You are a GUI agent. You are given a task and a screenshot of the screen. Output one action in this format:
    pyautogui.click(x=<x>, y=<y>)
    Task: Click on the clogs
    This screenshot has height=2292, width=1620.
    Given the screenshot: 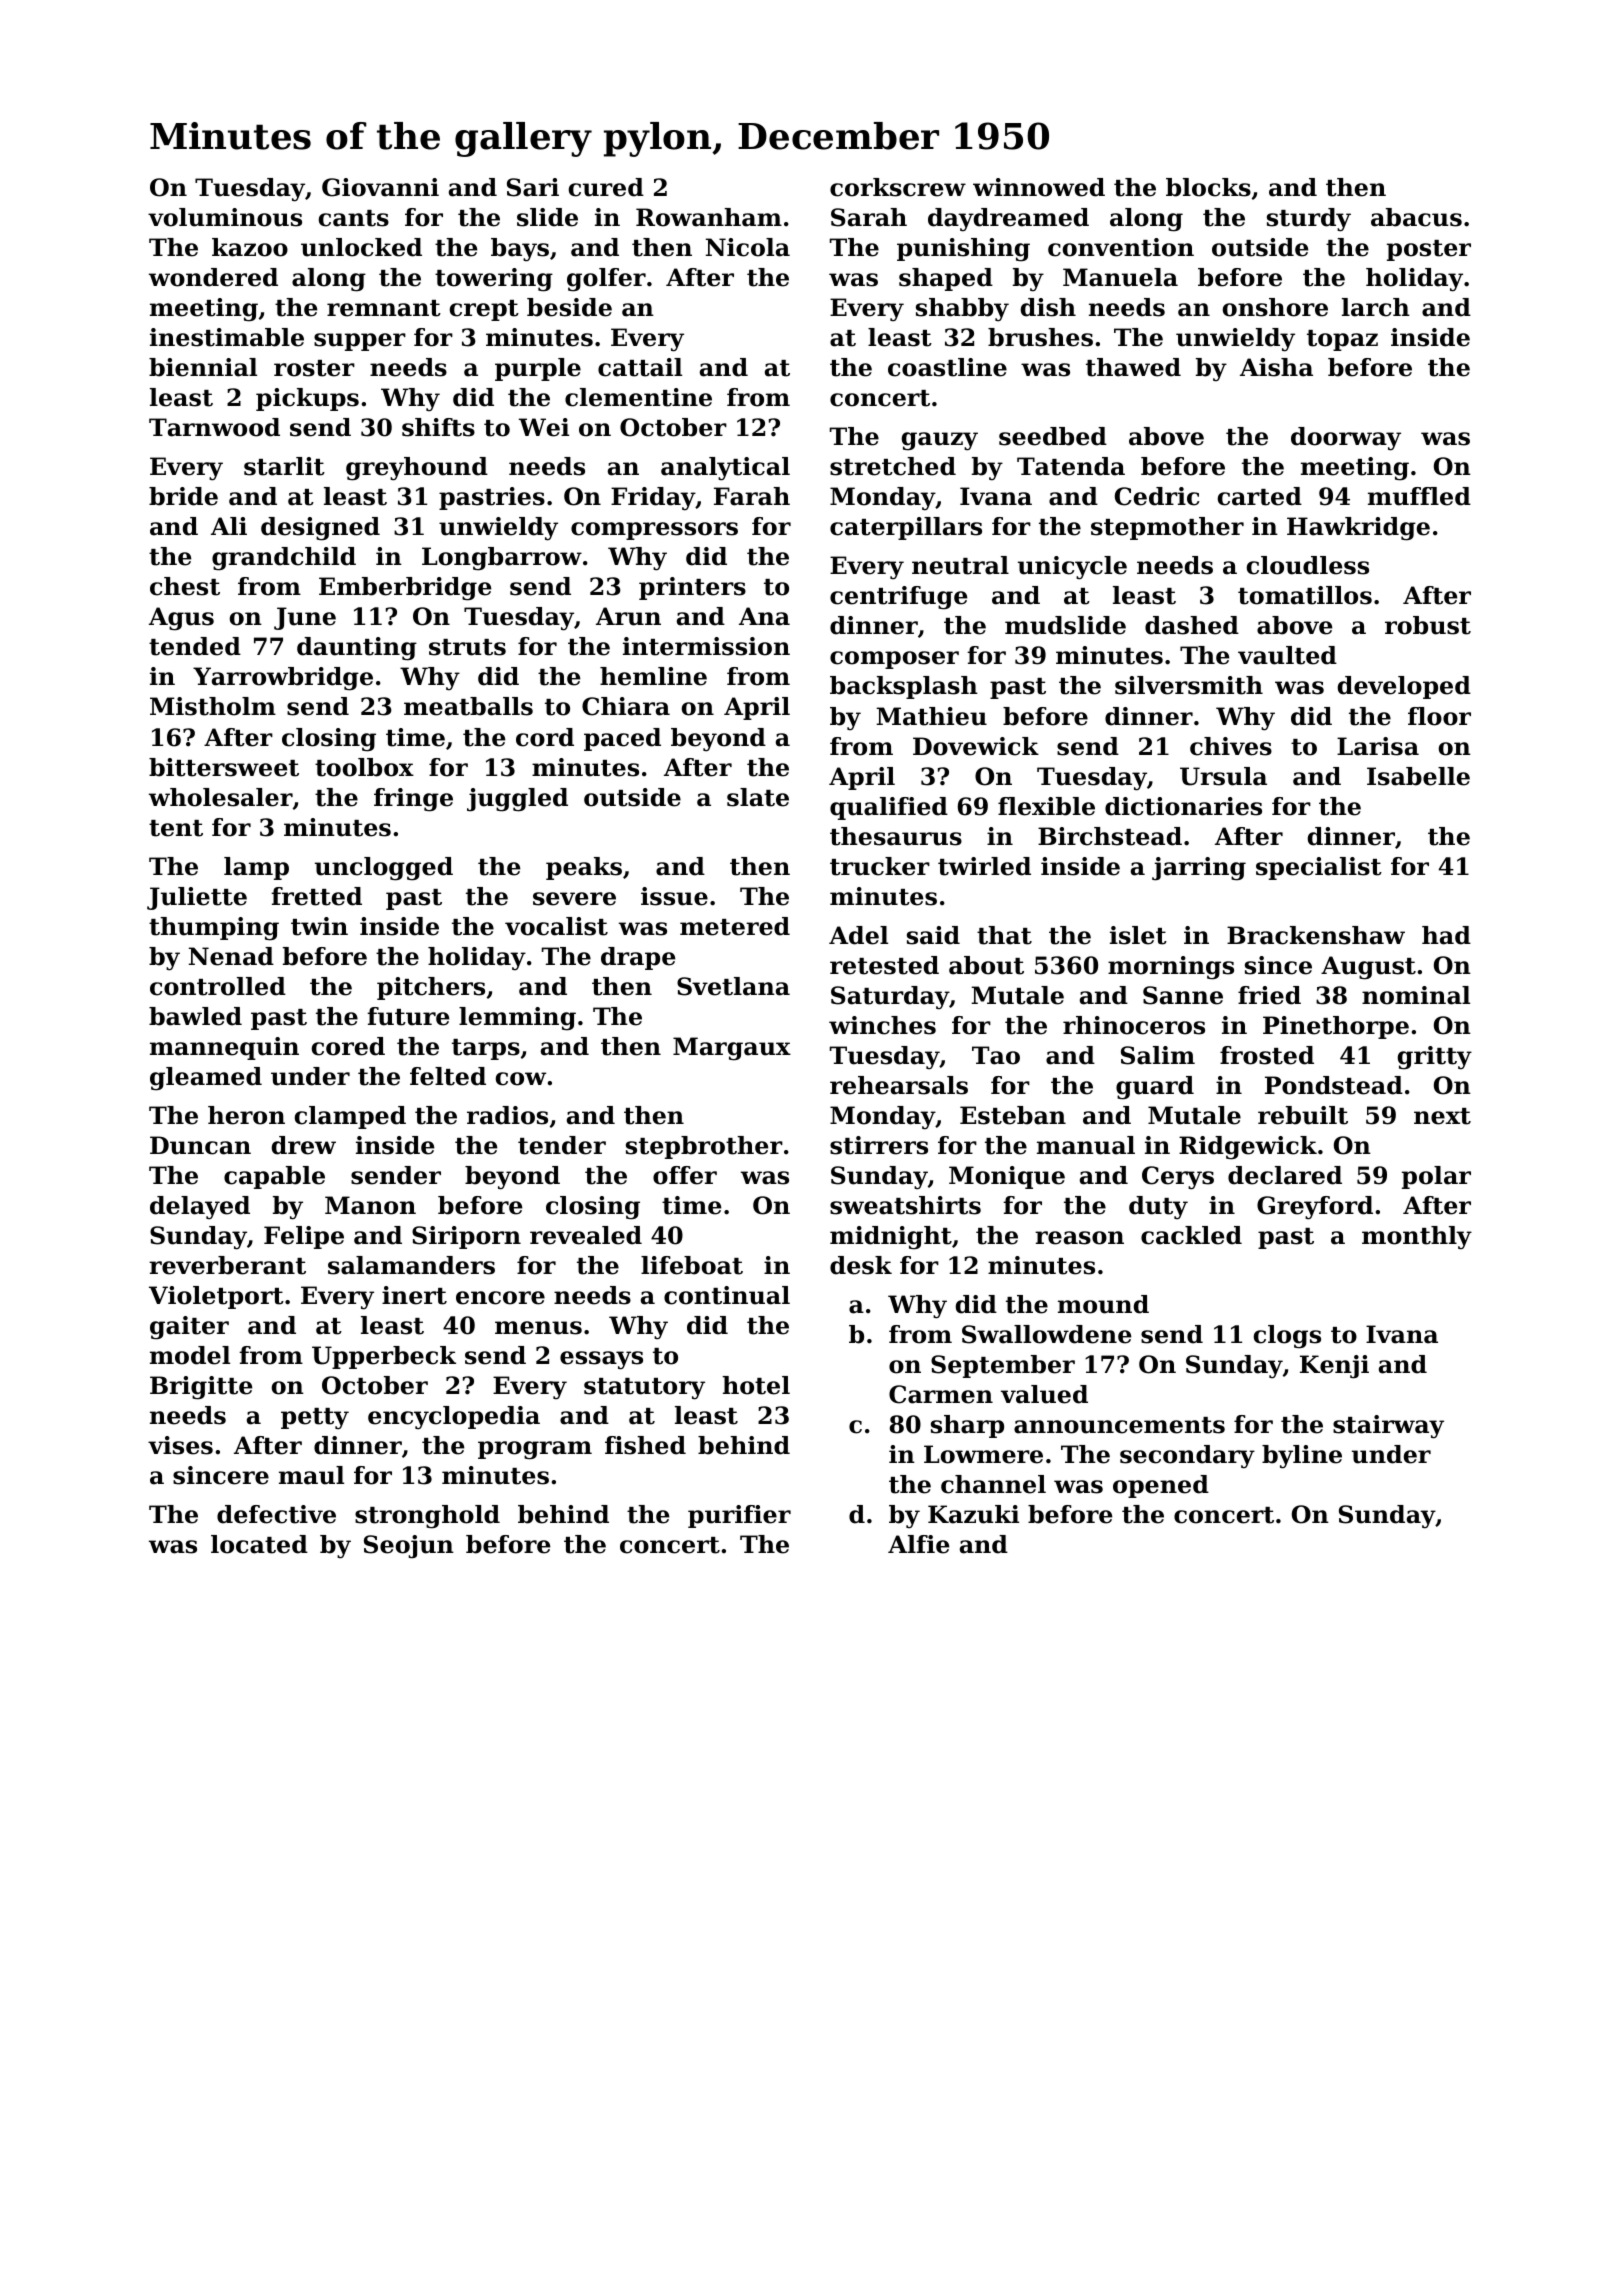 What is the action you would take?
    pyautogui.click(x=1287, y=1337)
